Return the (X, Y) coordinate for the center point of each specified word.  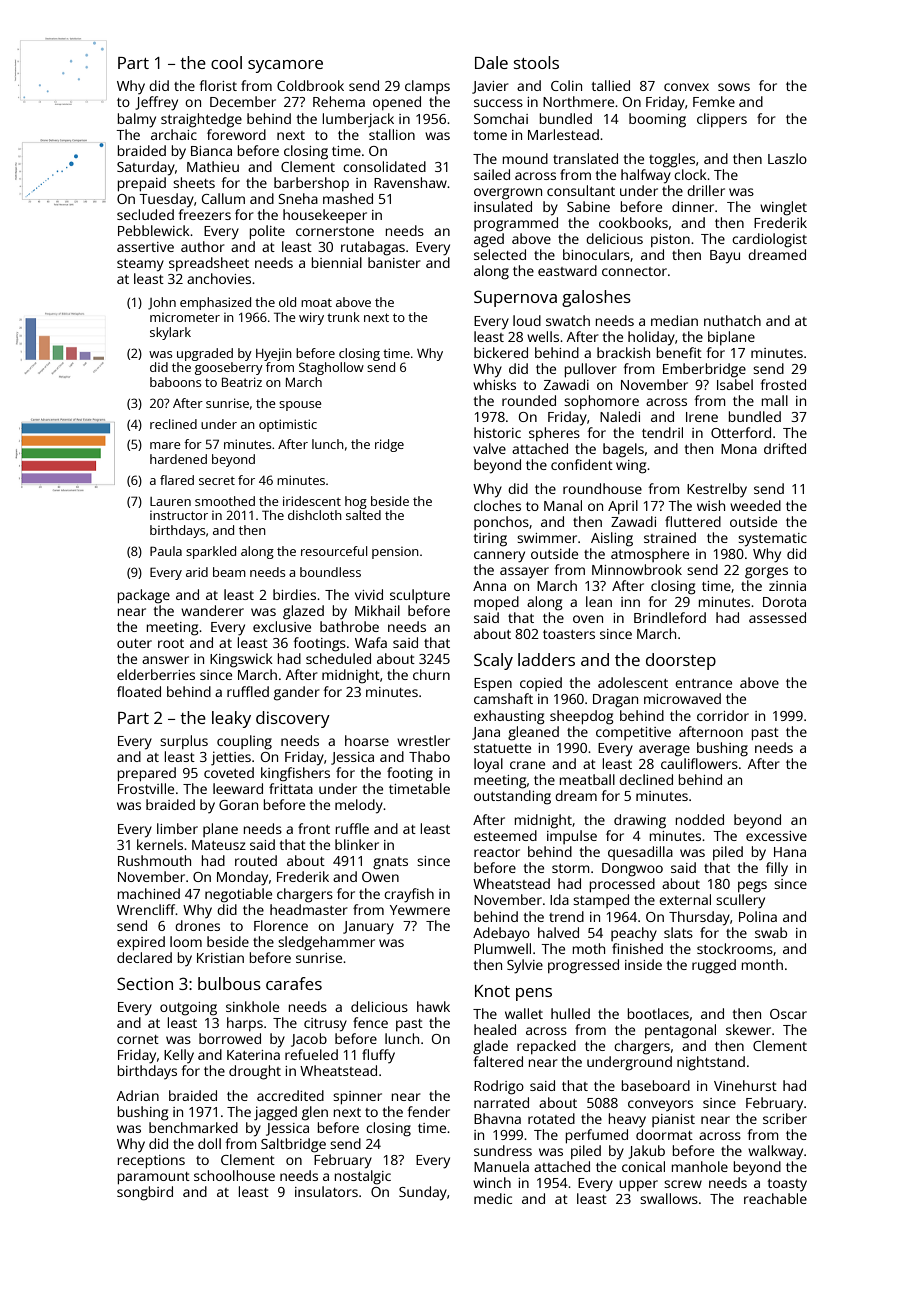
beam (229, 572)
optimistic (288, 425)
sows (734, 87)
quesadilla (640, 853)
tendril (662, 432)
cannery (499, 557)
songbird (145, 1193)
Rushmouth (154, 860)
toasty (787, 1185)
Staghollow (331, 368)
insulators (326, 1191)
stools (536, 62)
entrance (703, 683)
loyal (488, 765)
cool (226, 62)
